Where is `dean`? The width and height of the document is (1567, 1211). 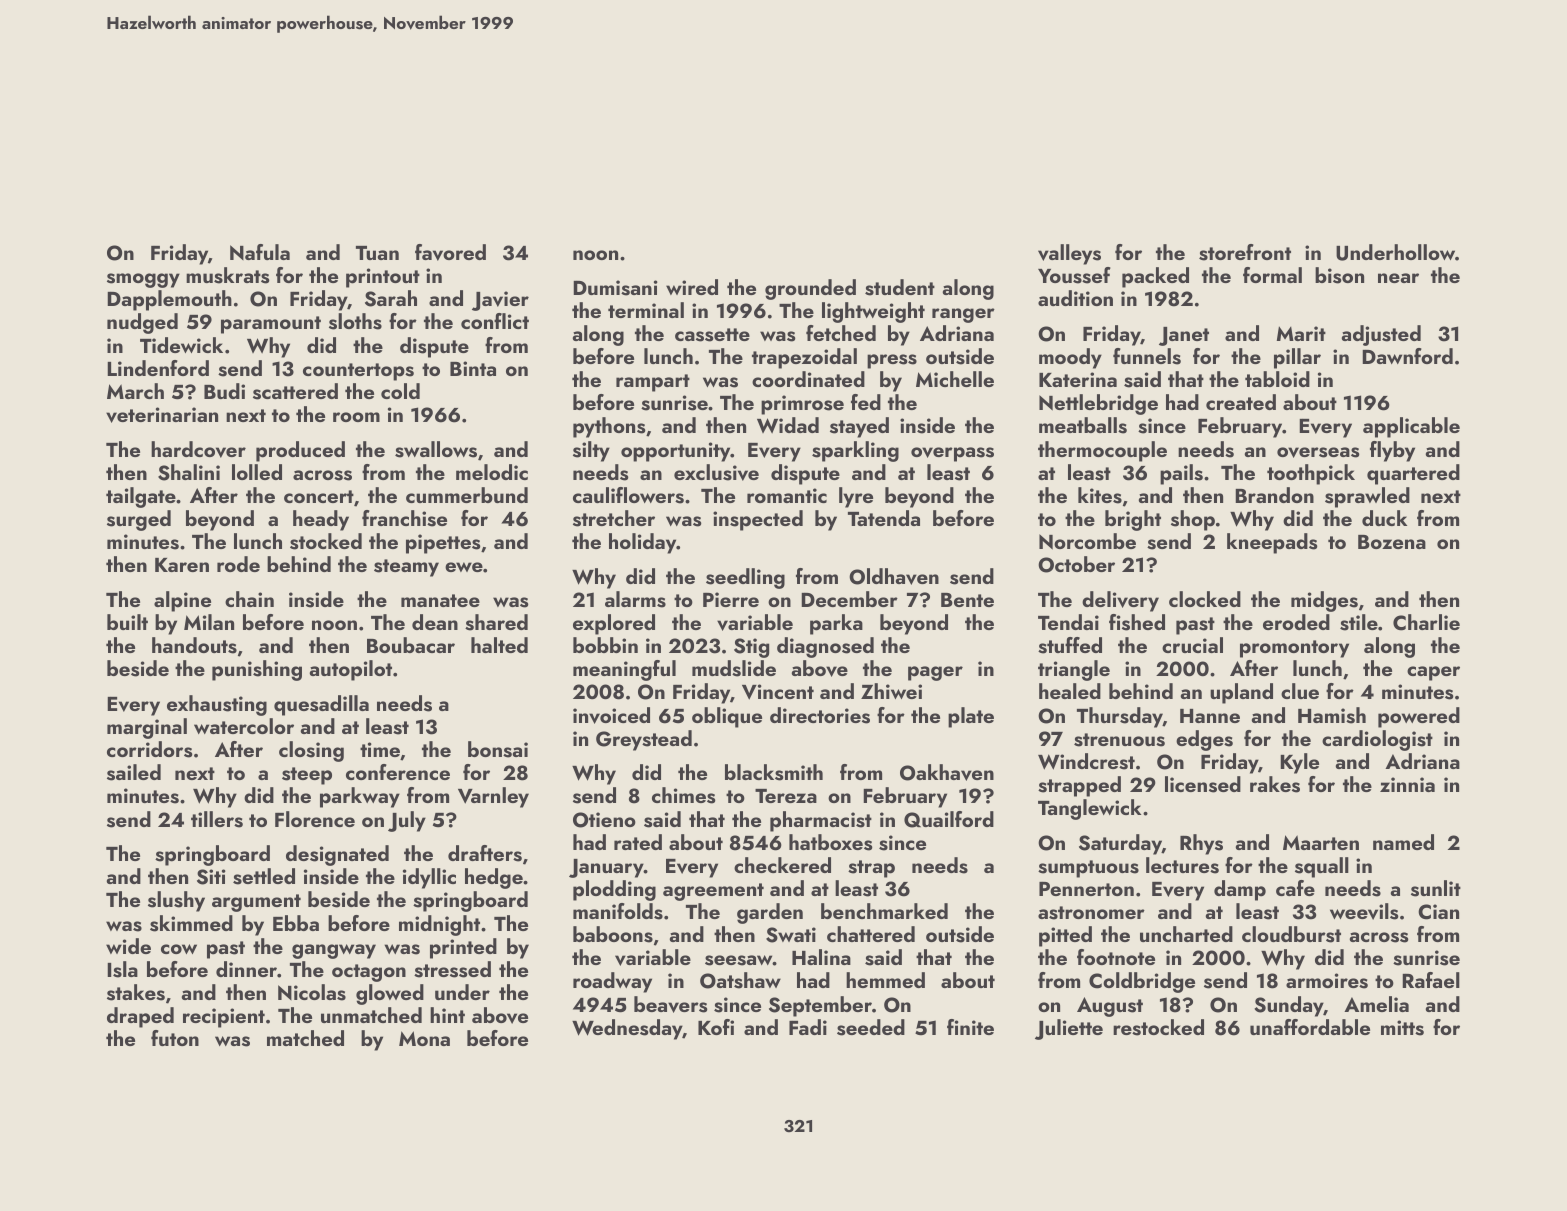 dean is located at coordinates (435, 622).
